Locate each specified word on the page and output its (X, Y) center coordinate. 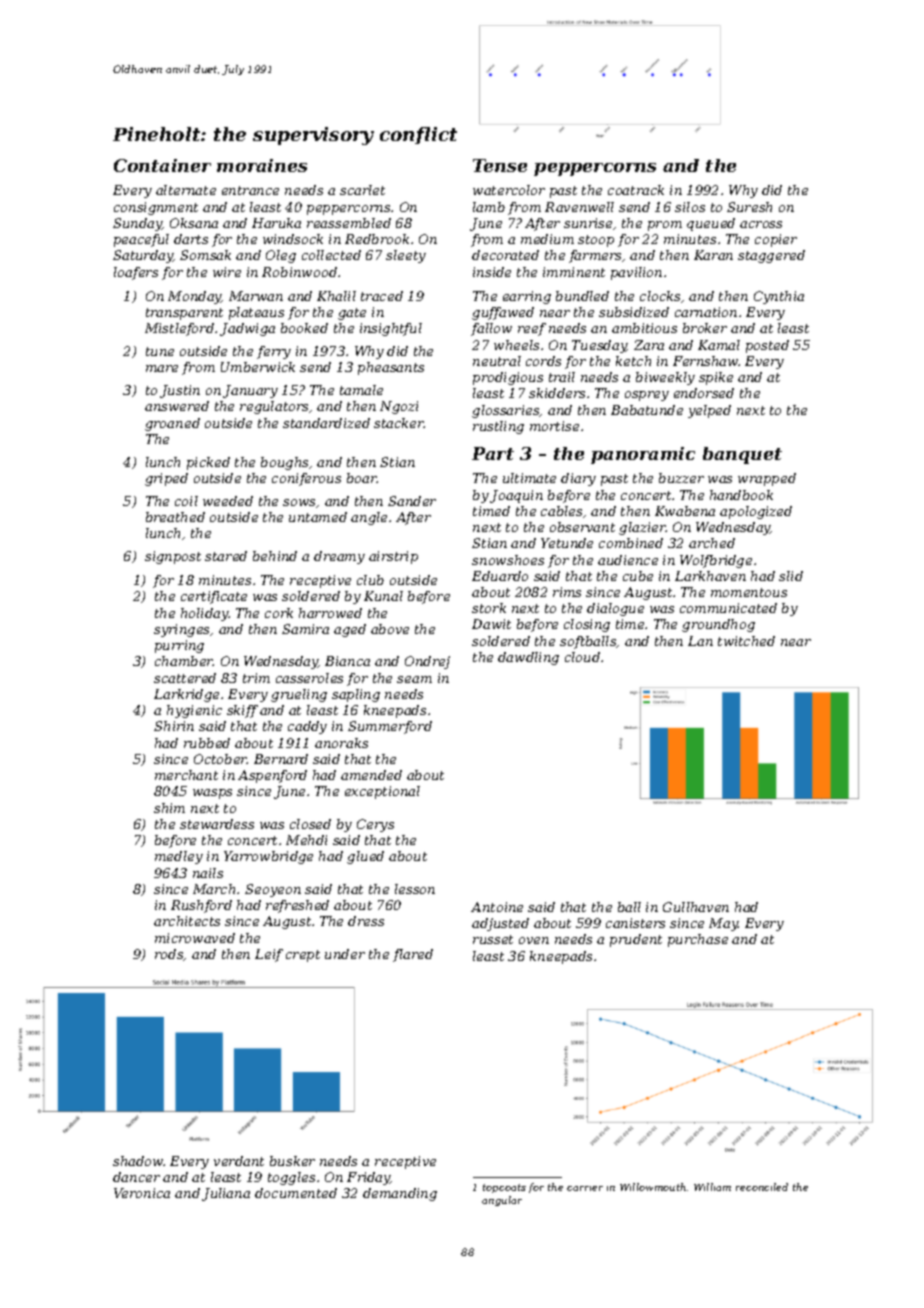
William (712, 1187)
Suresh (749, 207)
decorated (505, 255)
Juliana (226, 1194)
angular (502, 1201)
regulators (274, 407)
